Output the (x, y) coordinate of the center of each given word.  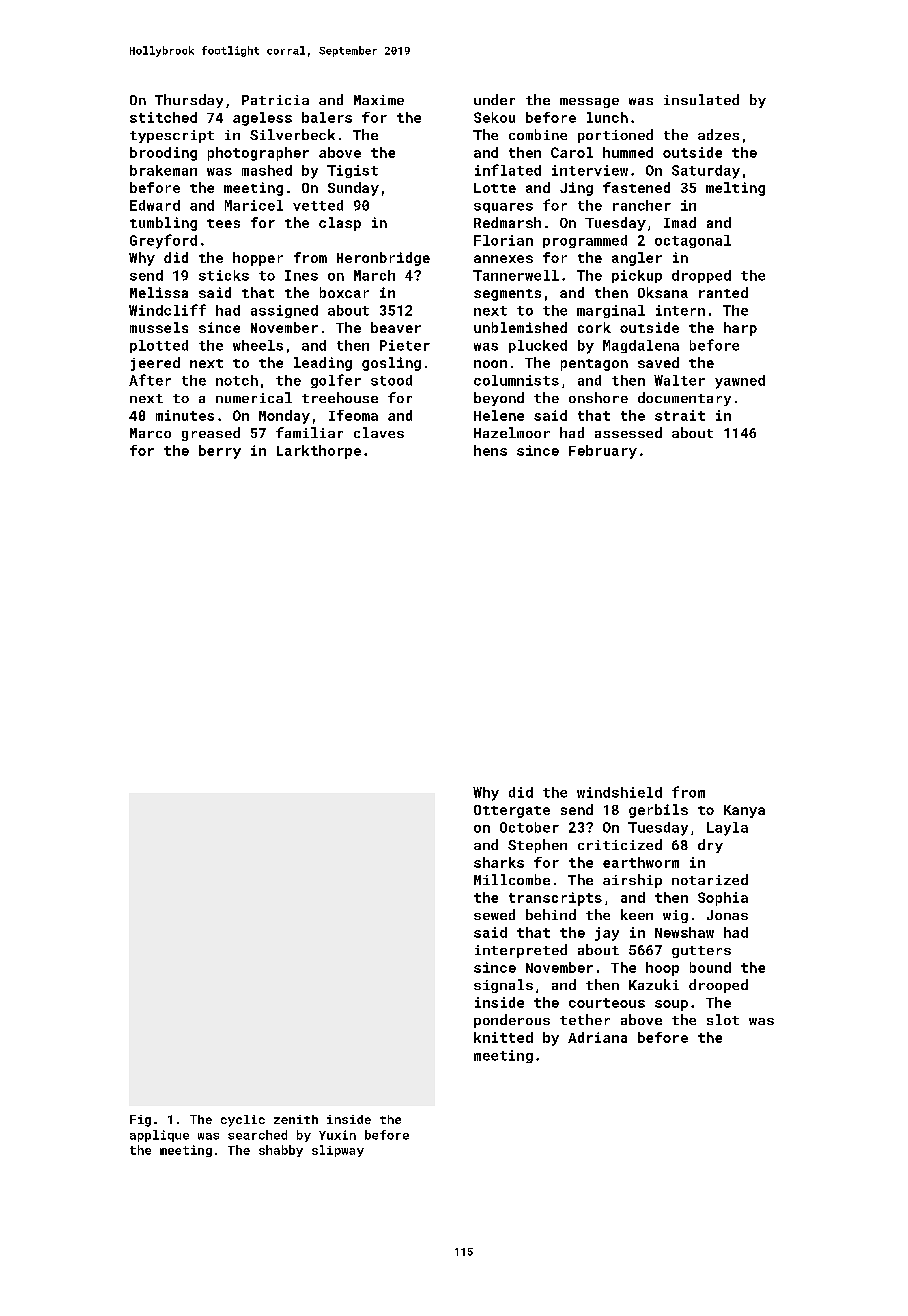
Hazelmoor (512, 432)
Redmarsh (507, 222)
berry (220, 452)
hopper (258, 259)
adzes (718, 134)
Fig (140, 1121)
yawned (740, 382)
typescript (172, 136)
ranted (723, 292)
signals (503, 986)
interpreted (521, 951)
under (494, 99)
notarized (710, 879)
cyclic (243, 1121)
